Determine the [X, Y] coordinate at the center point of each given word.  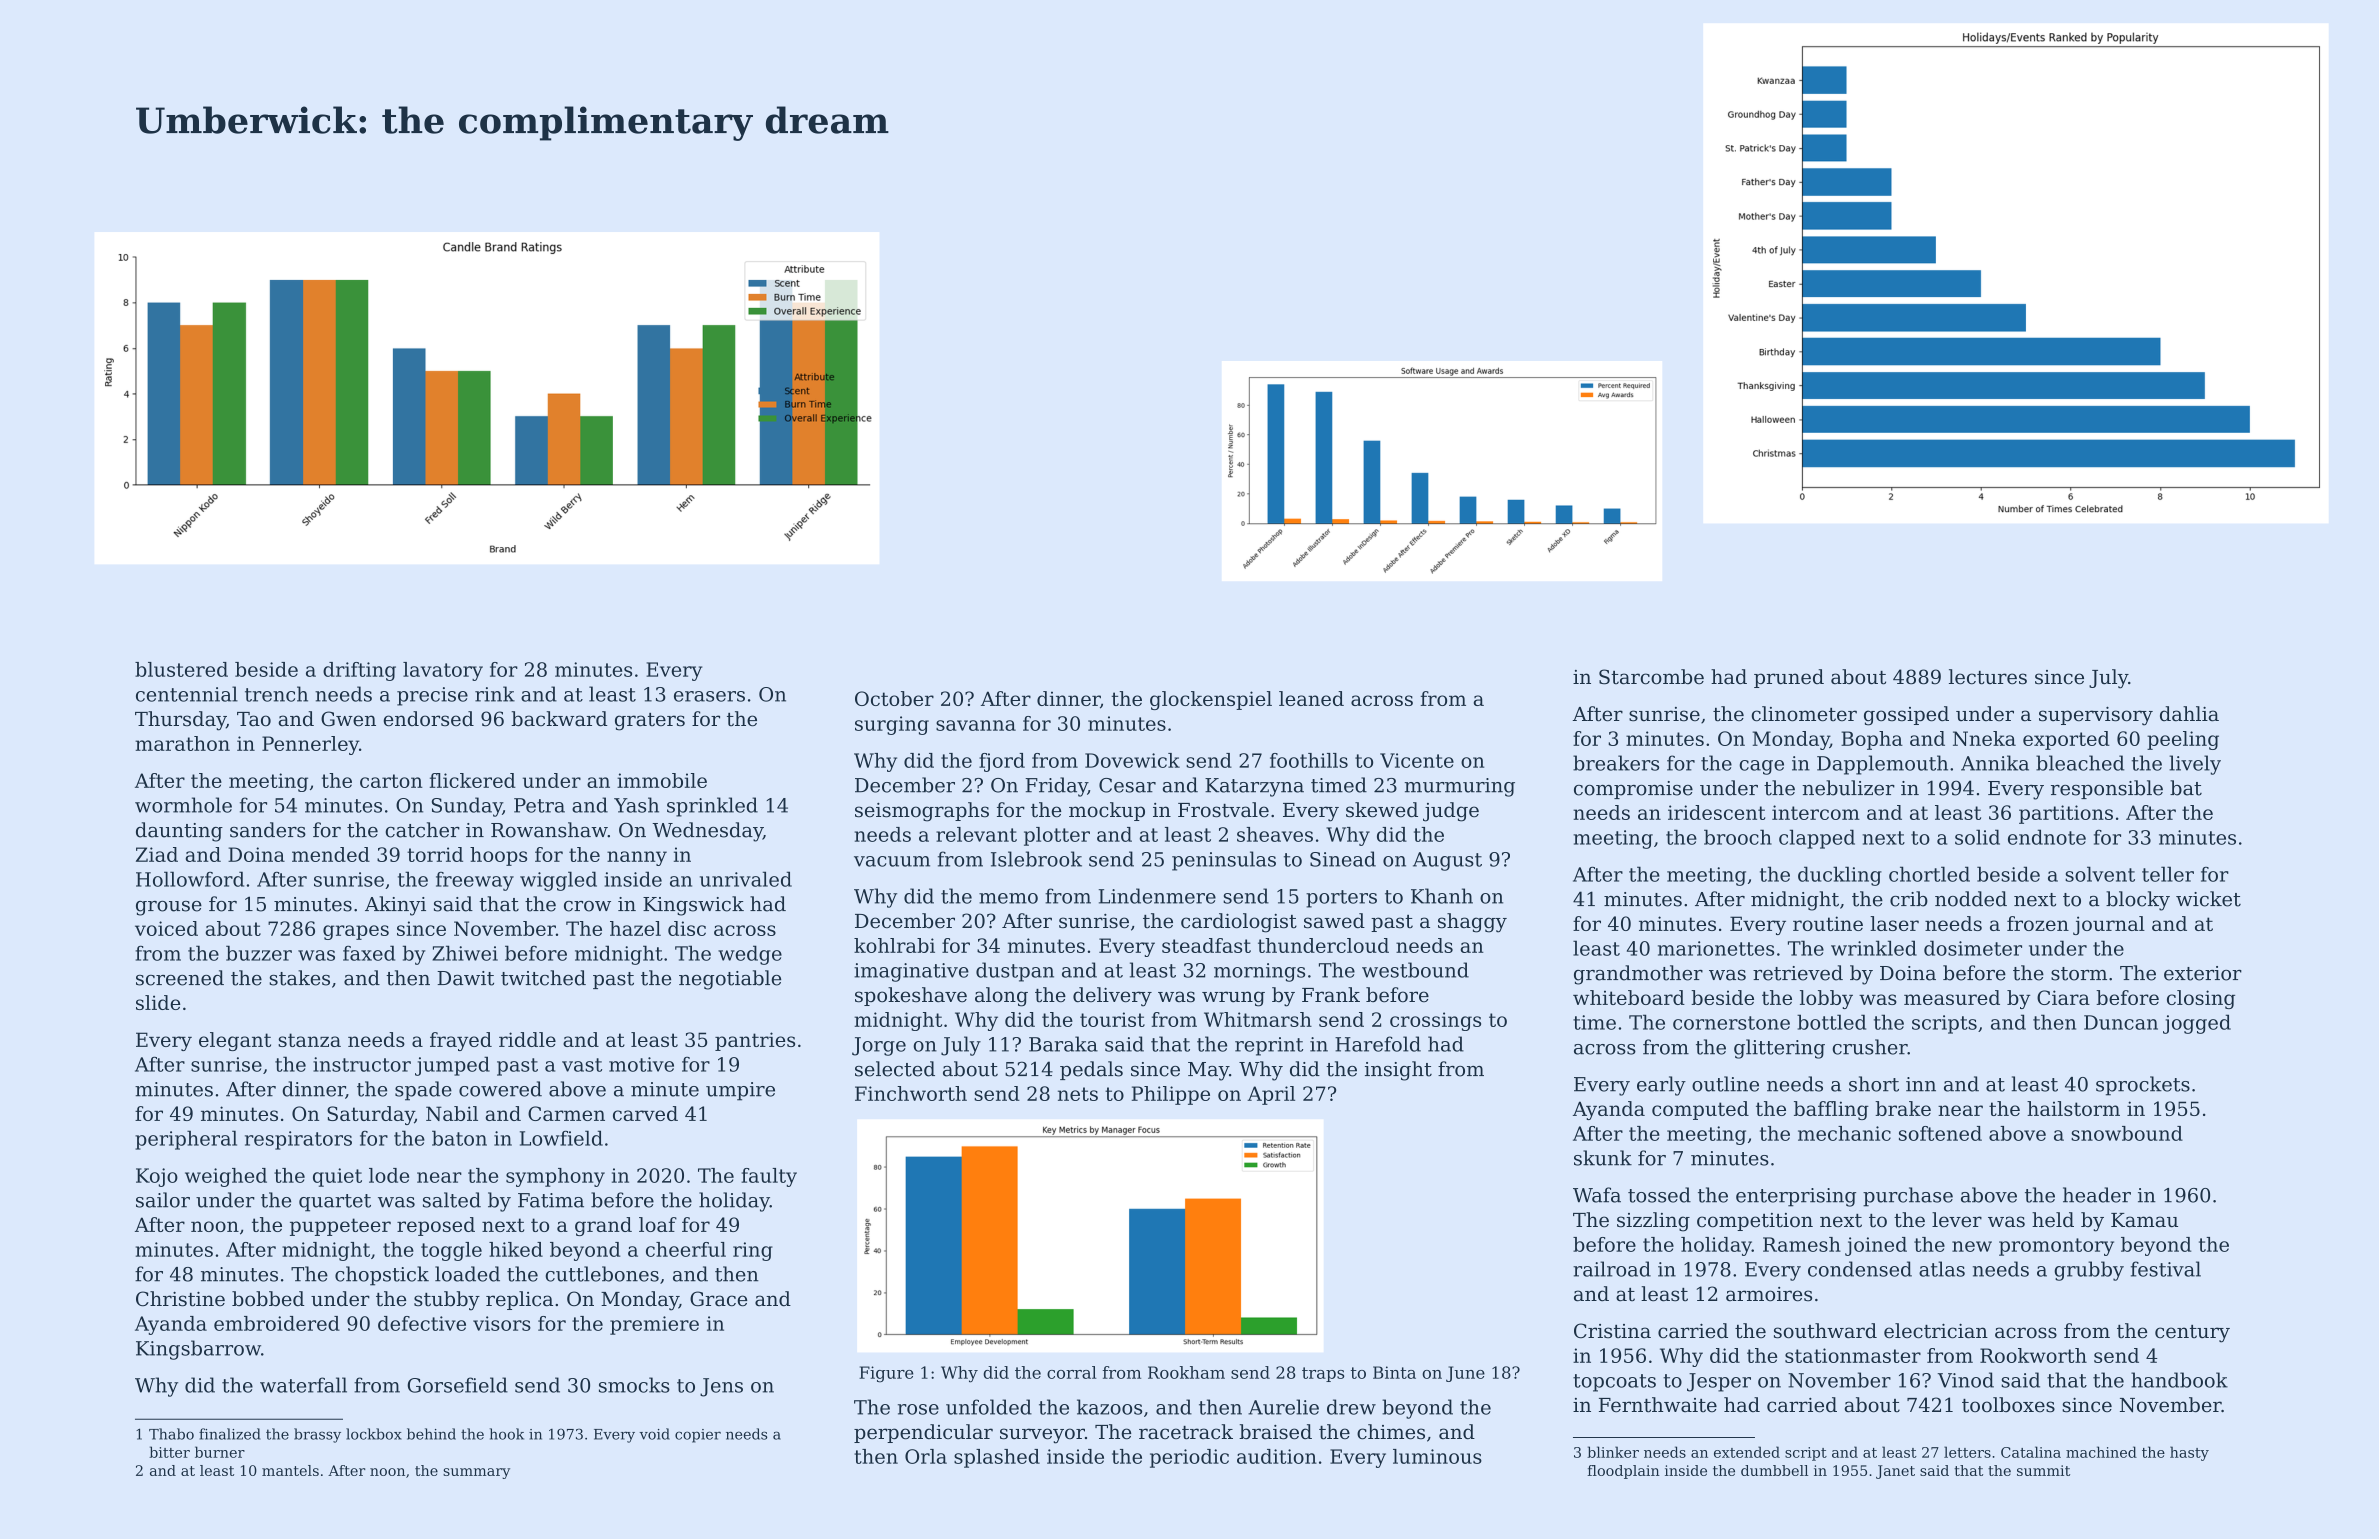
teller [2168, 874]
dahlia [2189, 714]
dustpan [1015, 972]
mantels [290, 1470]
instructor [362, 1064]
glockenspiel [1211, 700]
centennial [187, 694]
